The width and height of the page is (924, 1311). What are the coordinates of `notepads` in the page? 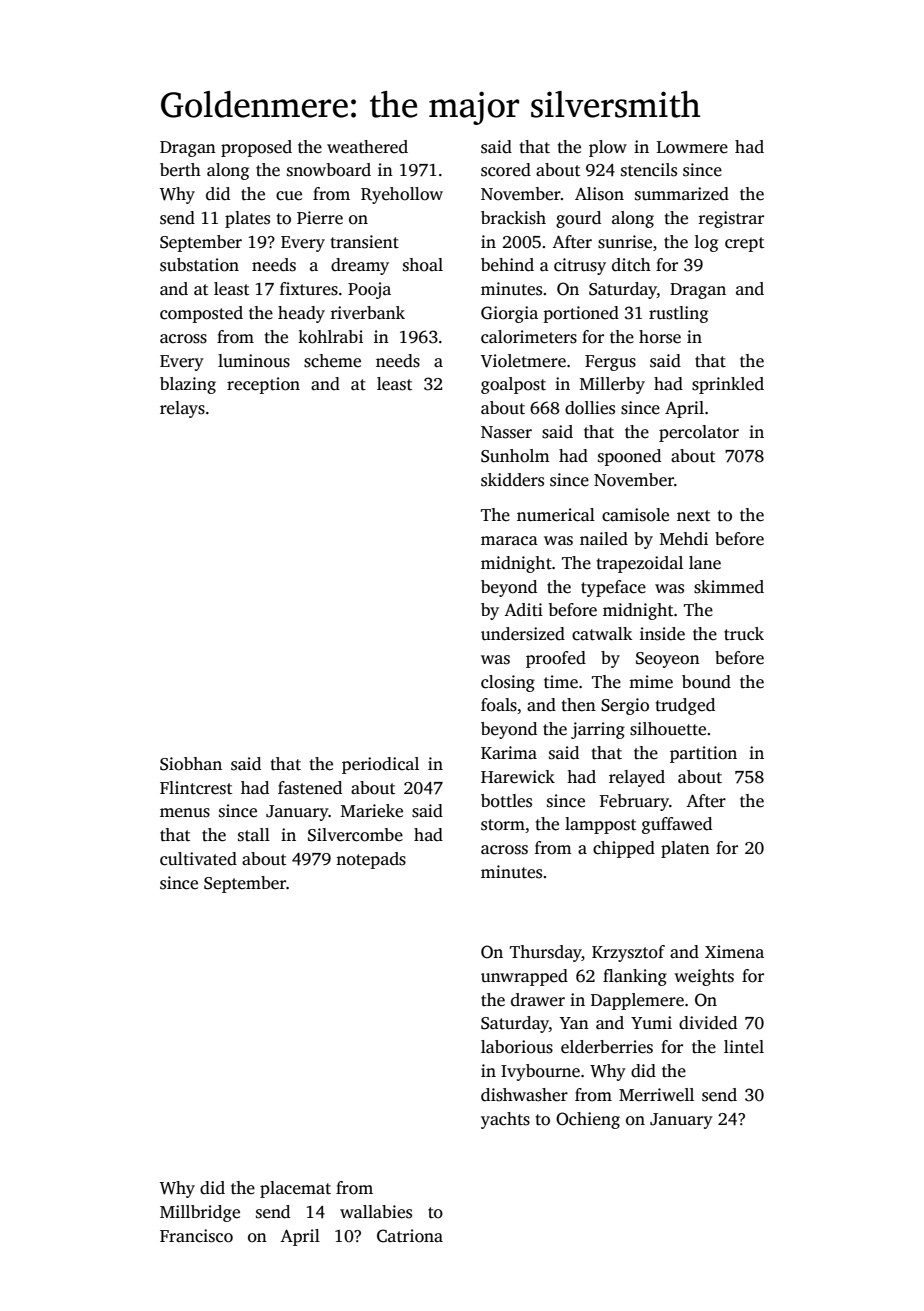 It's located at (371, 860).
